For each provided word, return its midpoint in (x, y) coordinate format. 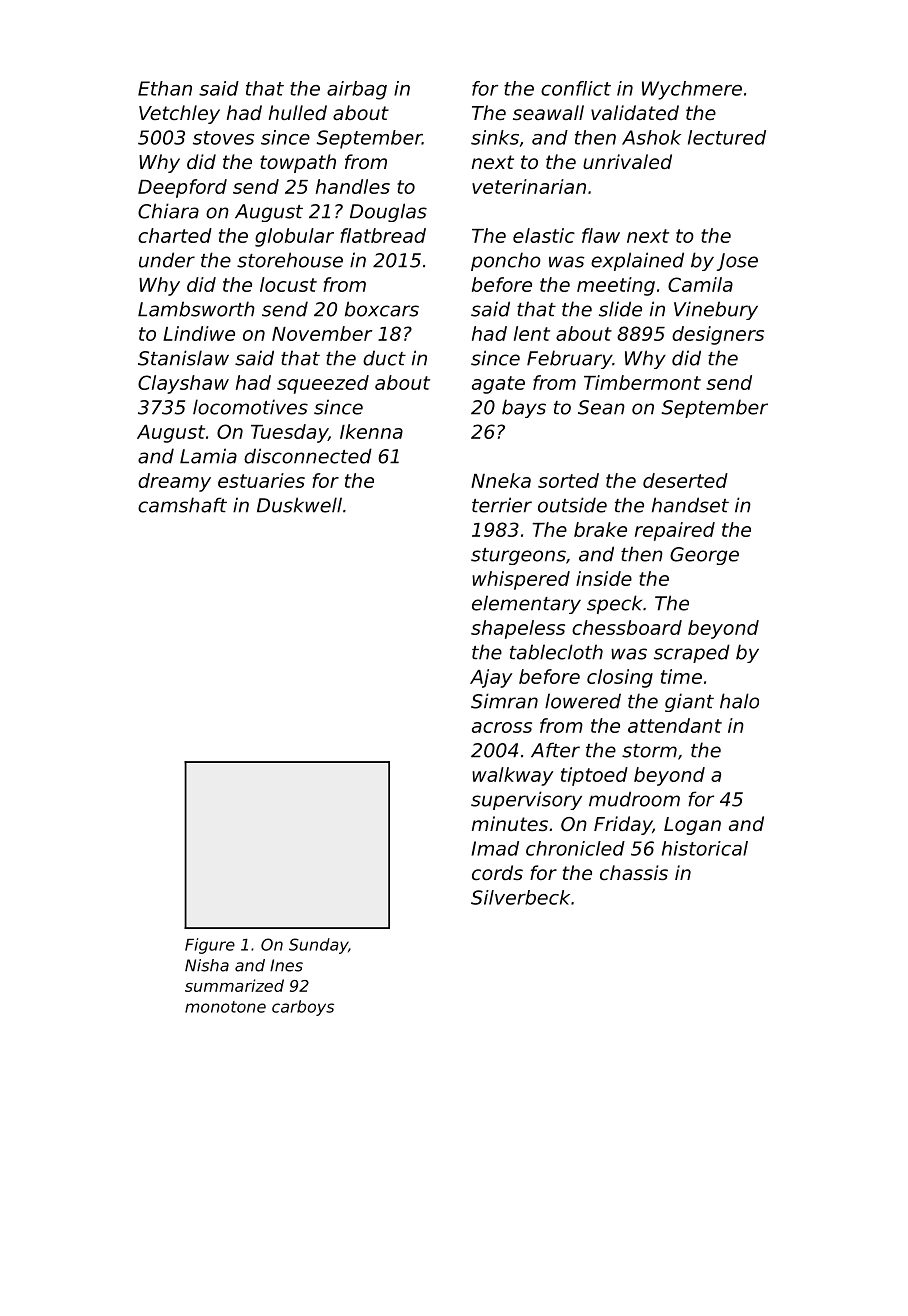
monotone (225, 1007)
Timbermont (642, 382)
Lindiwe (199, 333)
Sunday (318, 946)
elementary (526, 604)
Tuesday (289, 433)
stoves (223, 138)
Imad (495, 848)
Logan (692, 826)
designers (718, 335)
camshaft (182, 505)
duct (384, 358)
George (704, 556)
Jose (737, 262)
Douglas (388, 212)
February (569, 359)
